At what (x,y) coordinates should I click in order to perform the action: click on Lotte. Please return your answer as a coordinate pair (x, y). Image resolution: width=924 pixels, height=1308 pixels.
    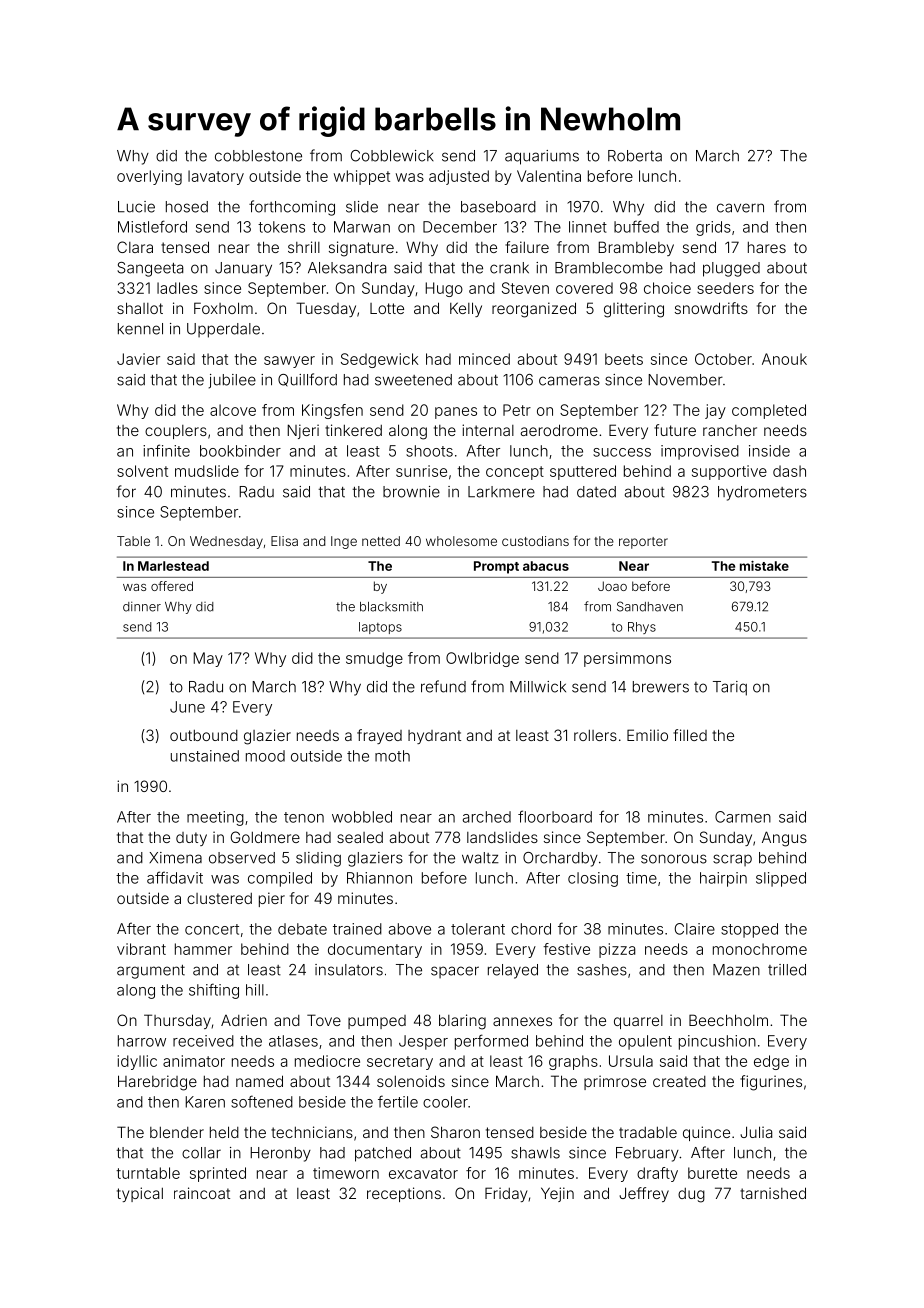
    Looking at the image, I should click on (387, 308).
